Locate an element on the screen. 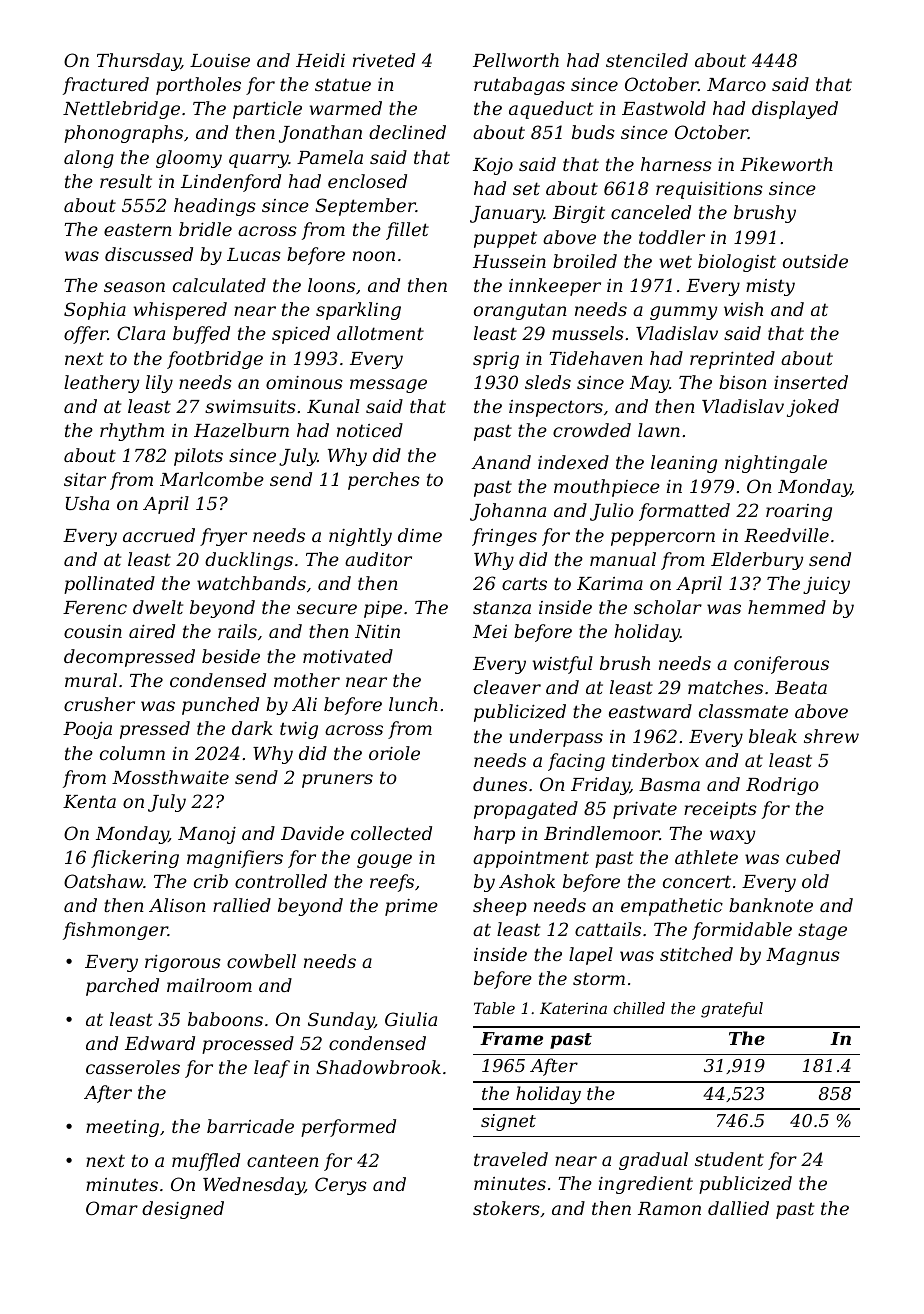 This screenshot has width=924, height=1314. loons is located at coordinates (331, 285).
